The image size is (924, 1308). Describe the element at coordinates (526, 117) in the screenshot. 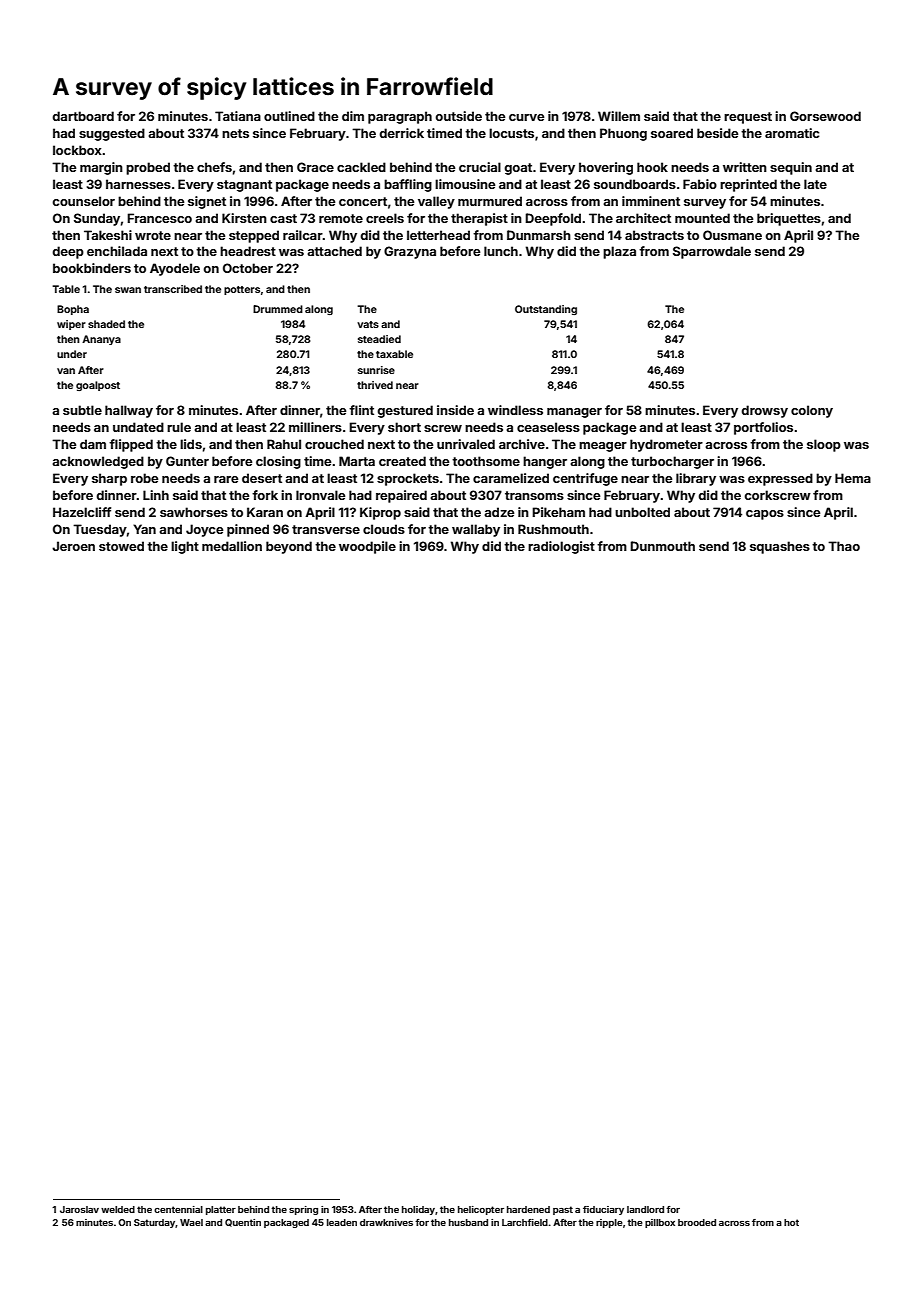

I see `curve` at that location.
